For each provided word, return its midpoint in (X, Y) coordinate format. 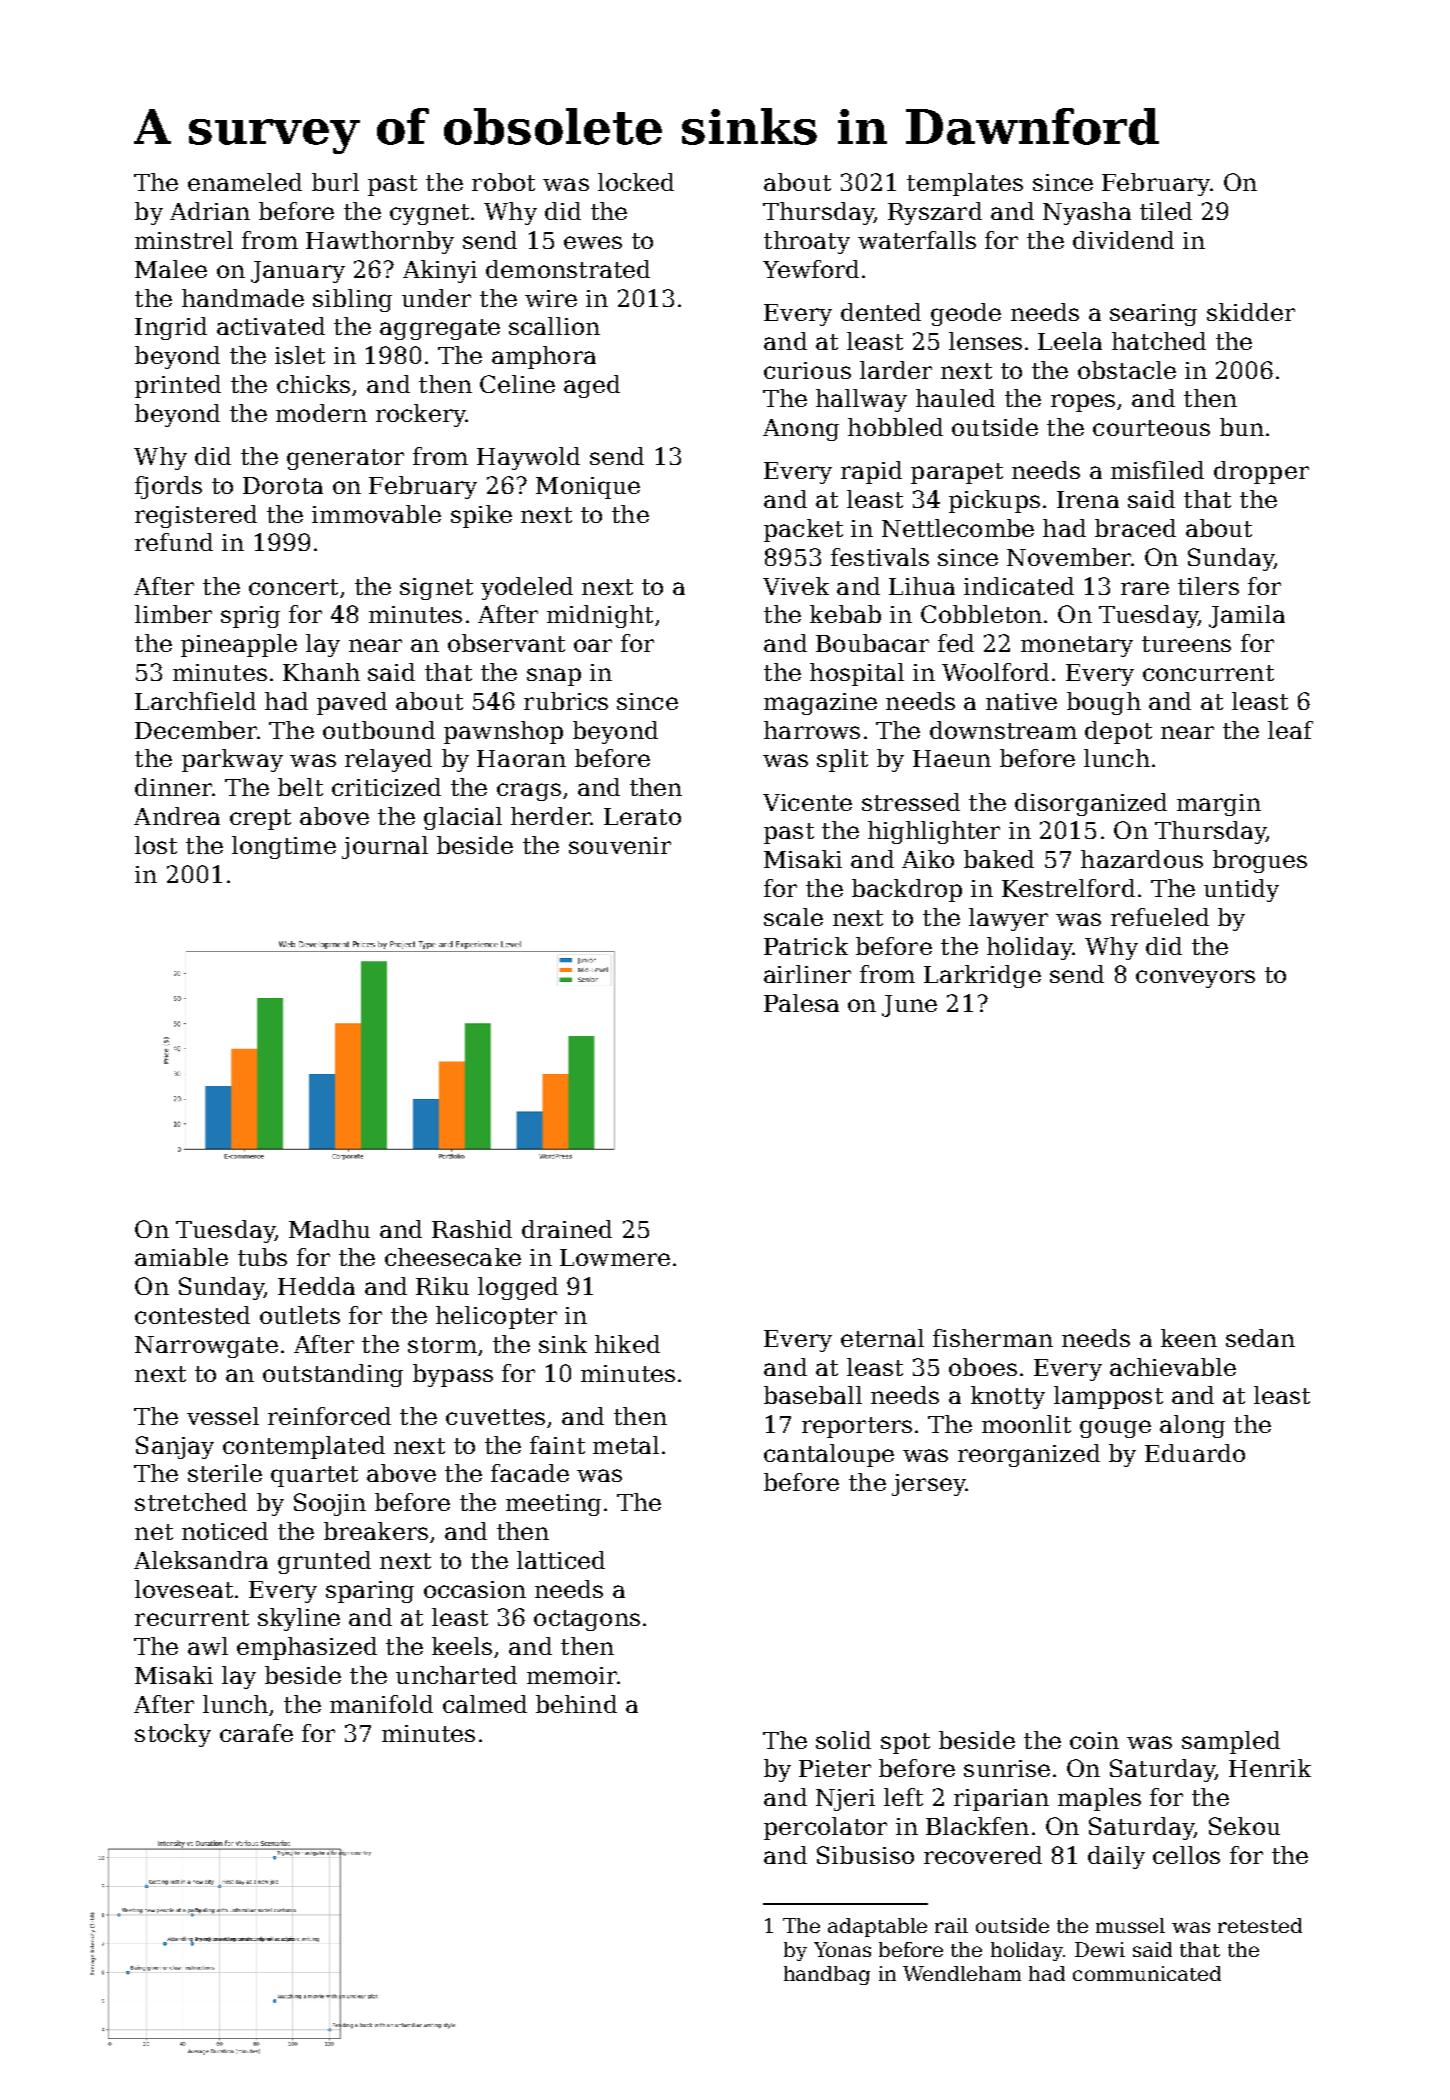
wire (551, 298)
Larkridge (982, 976)
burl (335, 182)
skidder (1251, 312)
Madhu (329, 1229)
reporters (857, 1427)
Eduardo (1195, 1453)
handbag (827, 1975)
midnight (600, 616)
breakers (376, 1531)
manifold (381, 1704)
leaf (1290, 730)
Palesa (801, 1003)
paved (352, 703)
